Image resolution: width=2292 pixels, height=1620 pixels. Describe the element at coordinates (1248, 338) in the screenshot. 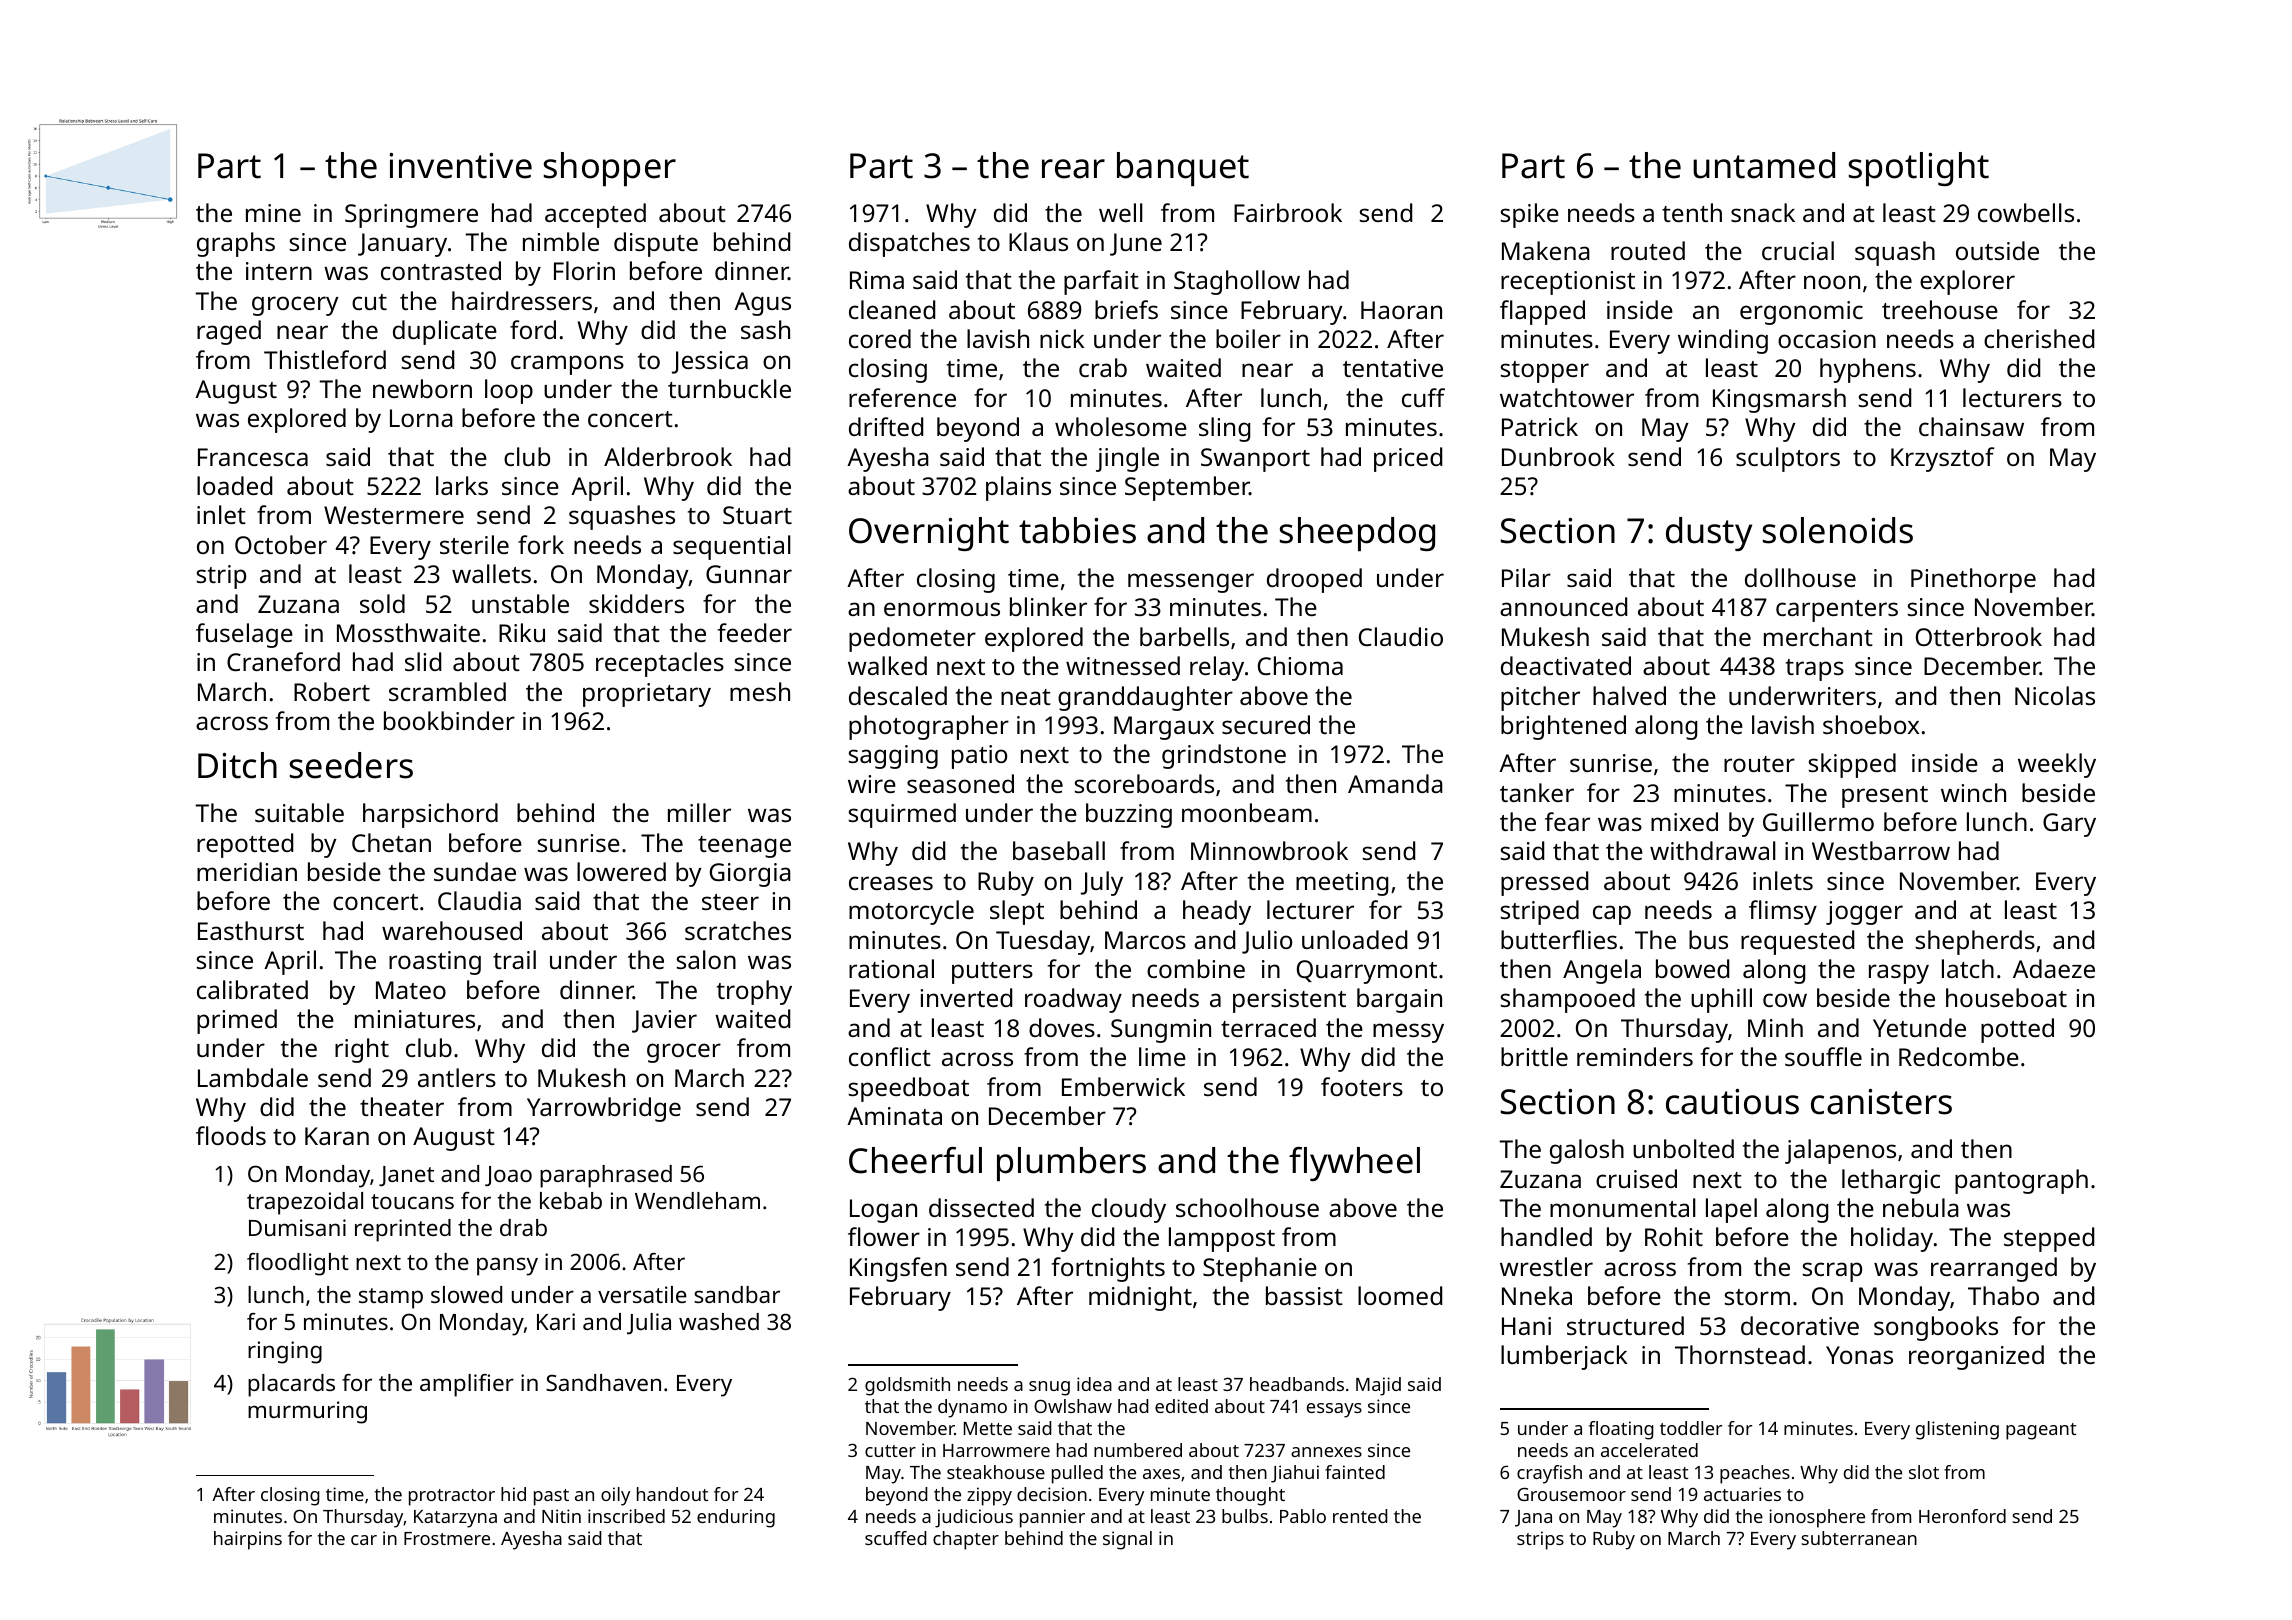

I see `boiler` at that location.
